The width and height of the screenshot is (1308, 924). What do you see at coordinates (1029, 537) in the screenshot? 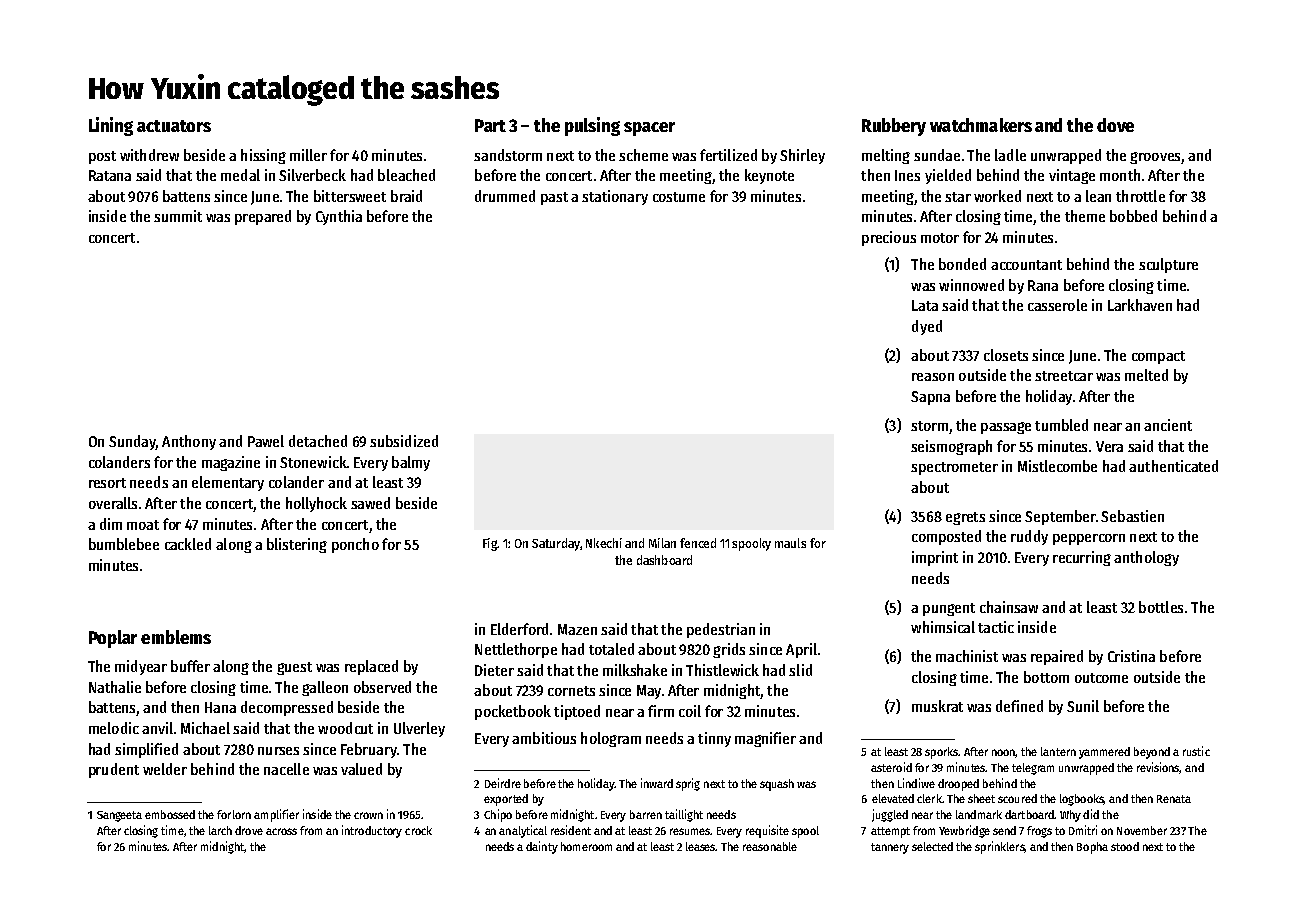
I see `ruddy` at bounding box center [1029, 537].
